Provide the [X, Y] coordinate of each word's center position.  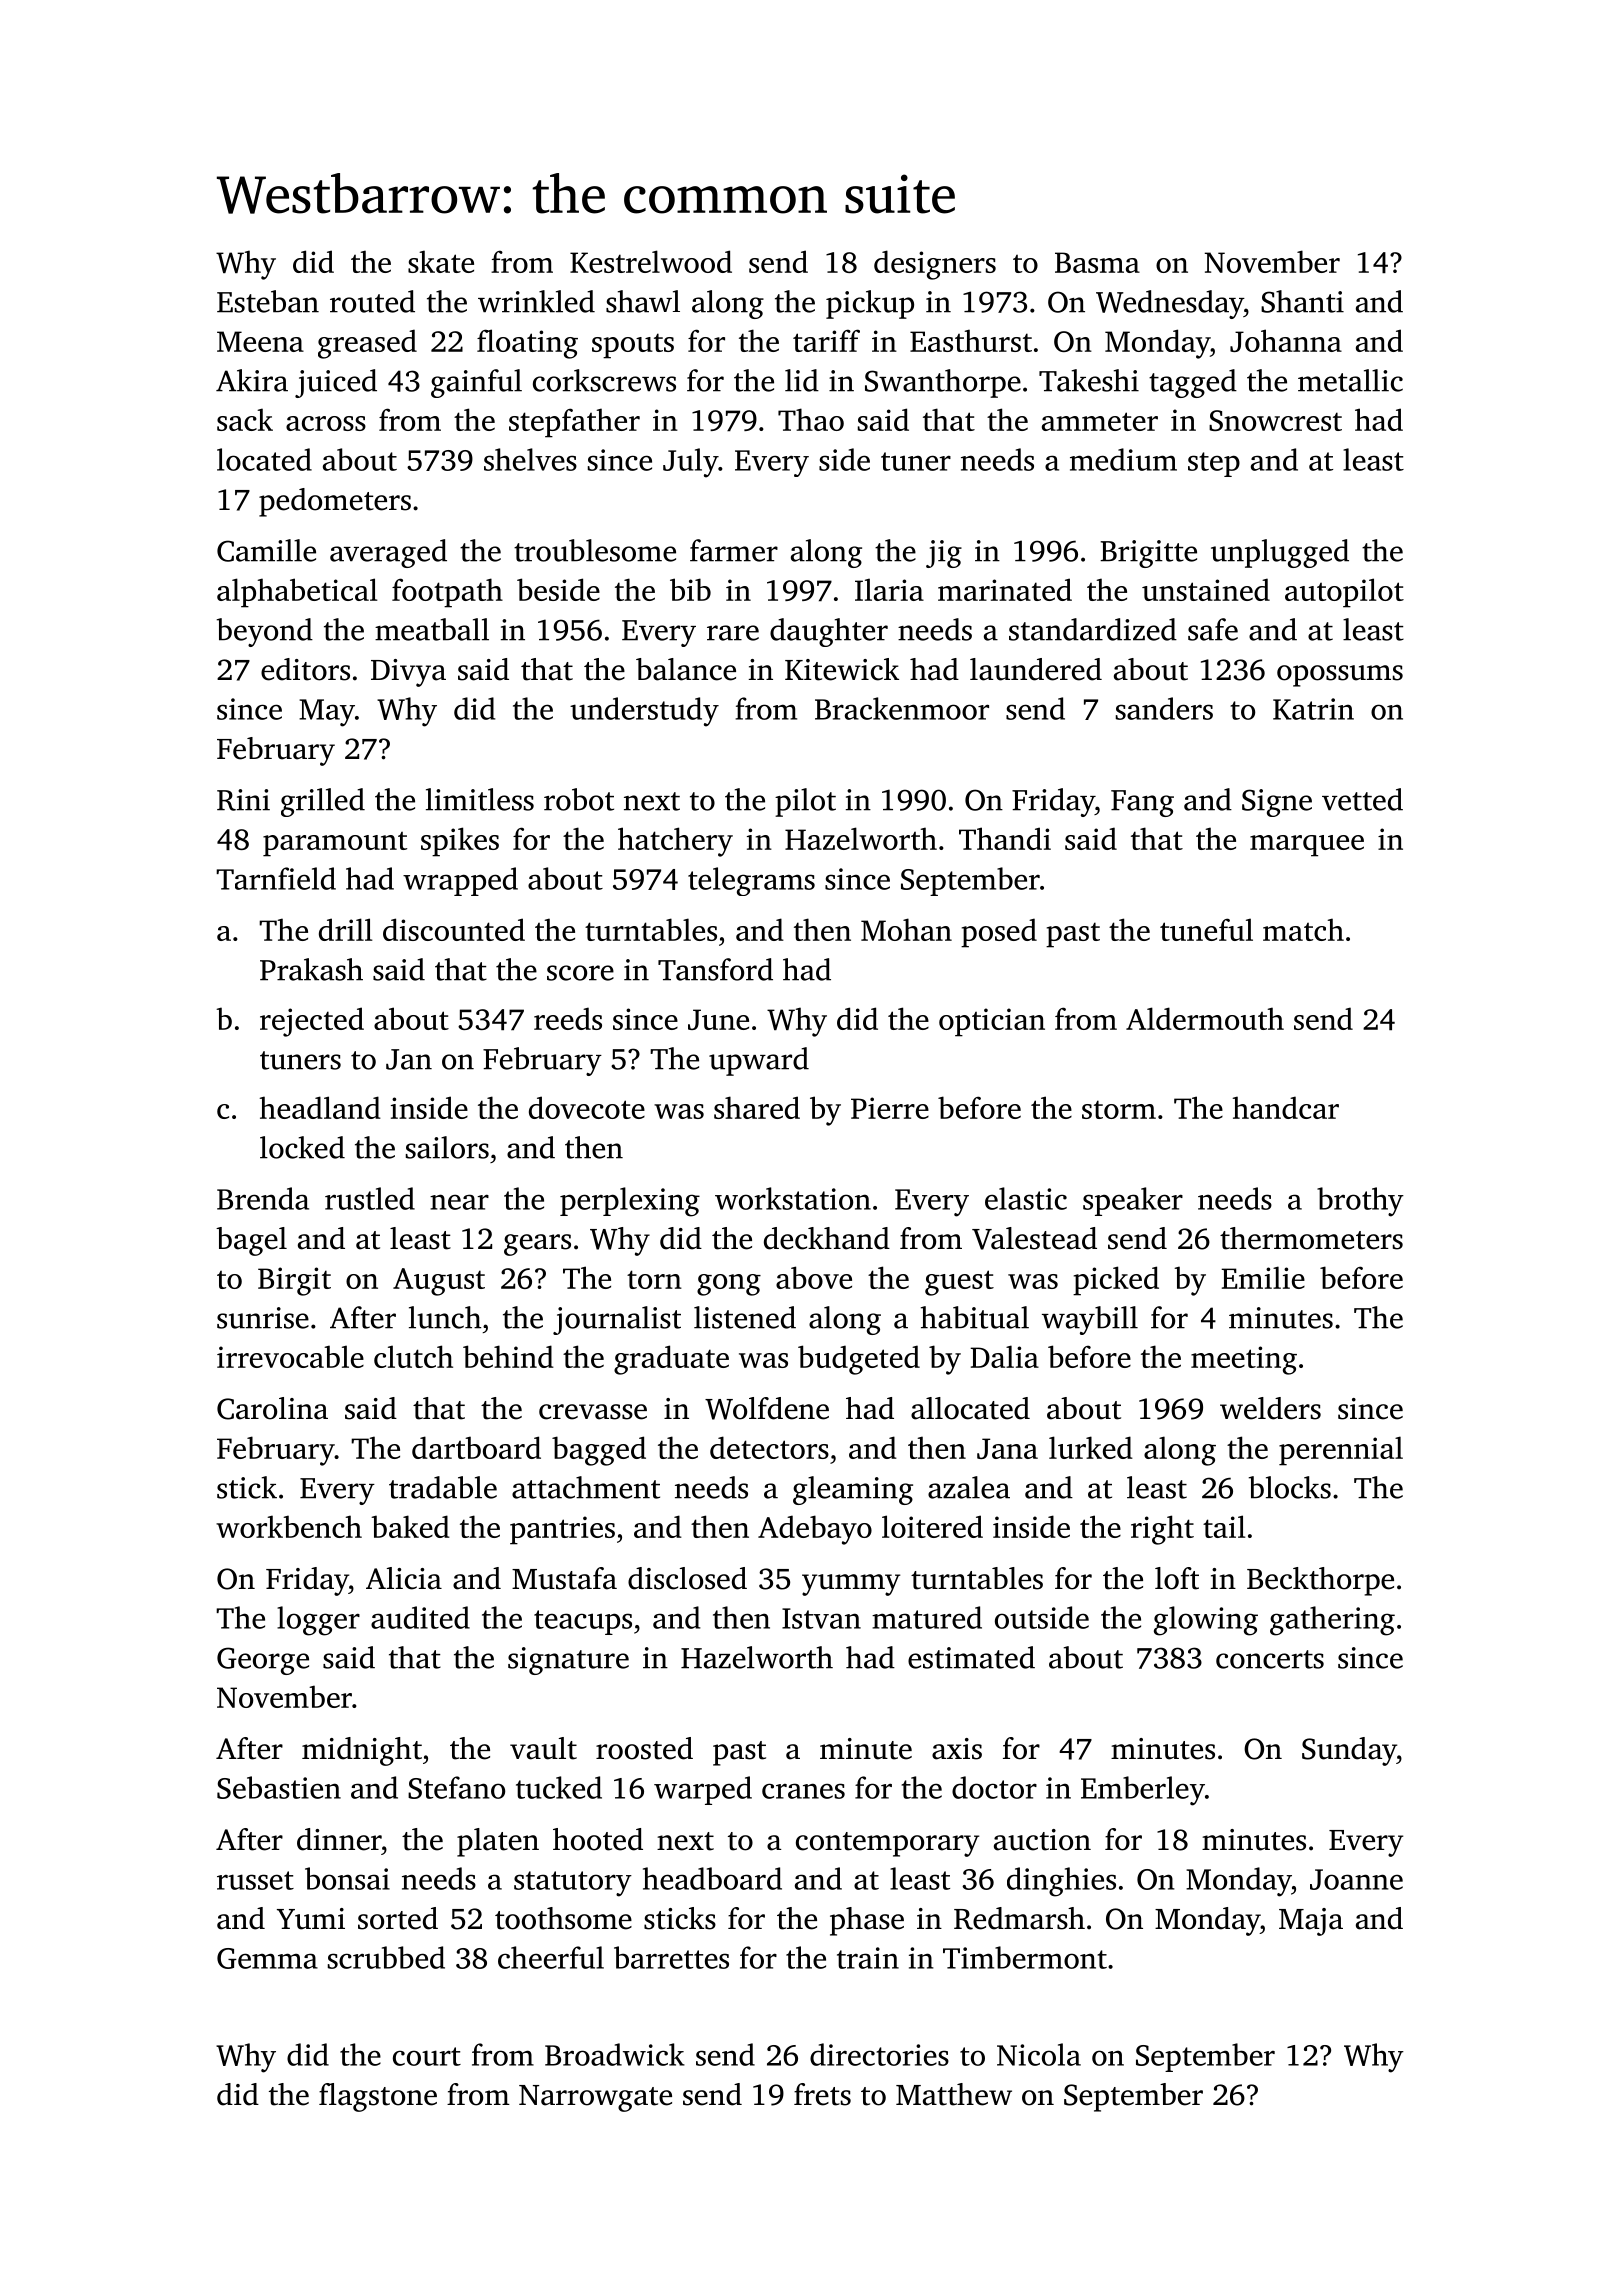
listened [745, 1317]
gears [537, 1245]
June [718, 1019]
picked [1116, 1281]
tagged [1193, 383]
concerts [1270, 1659]
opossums [1340, 676]
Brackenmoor [902, 708]
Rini [243, 800]
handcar [1286, 1107]
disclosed [687, 1578]
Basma [1097, 262]
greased [367, 344]
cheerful [551, 1957]
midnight [362, 1751]
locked [302, 1147]
